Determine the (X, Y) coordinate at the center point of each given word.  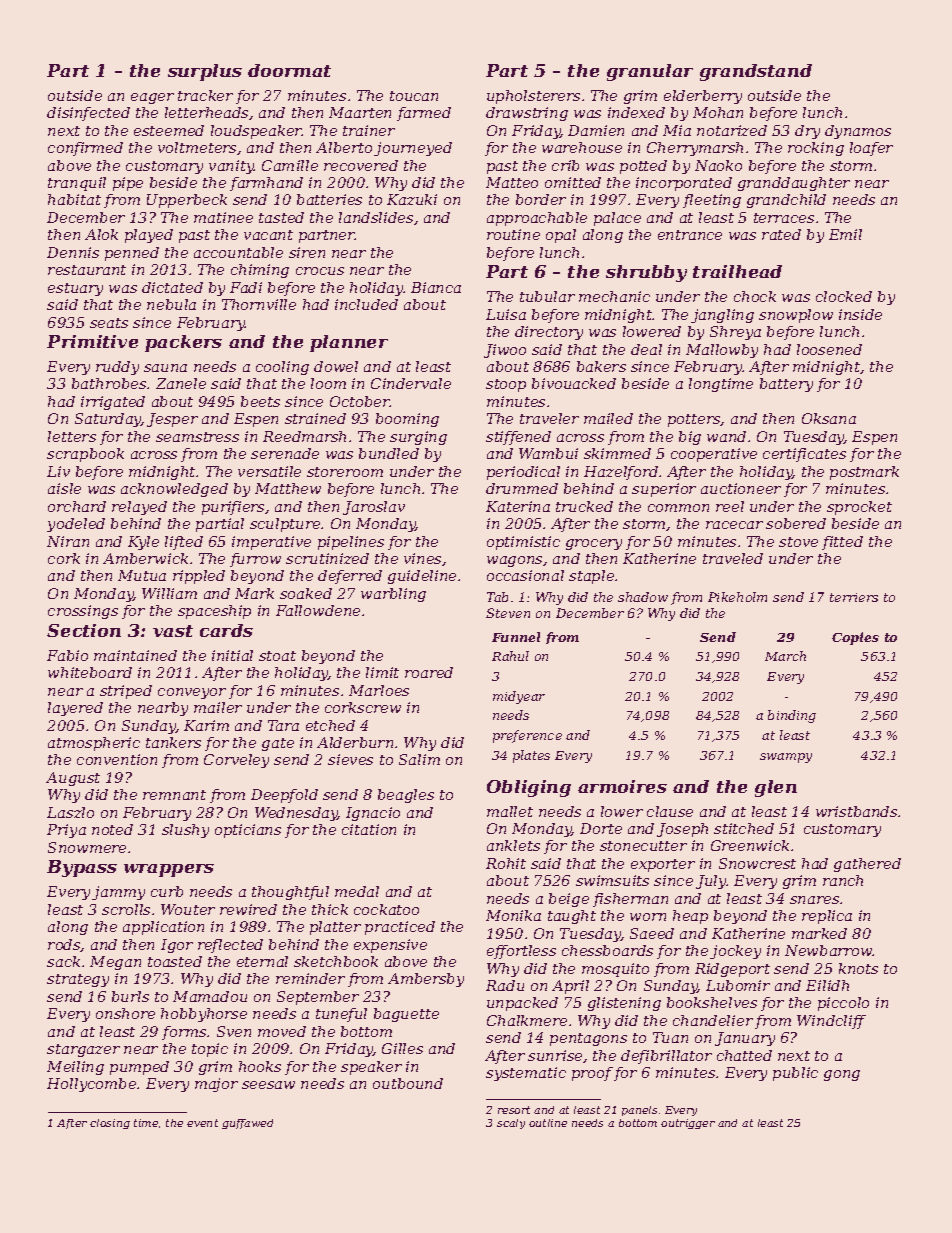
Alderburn (355, 742)
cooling (282, 368)
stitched (744, 828)
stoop (506, 385)
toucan (414, 96)
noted (112, 829)
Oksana (829, 418)
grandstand (756, 72)
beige (569, 900)
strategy (78, 980)
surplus (205, 72)
